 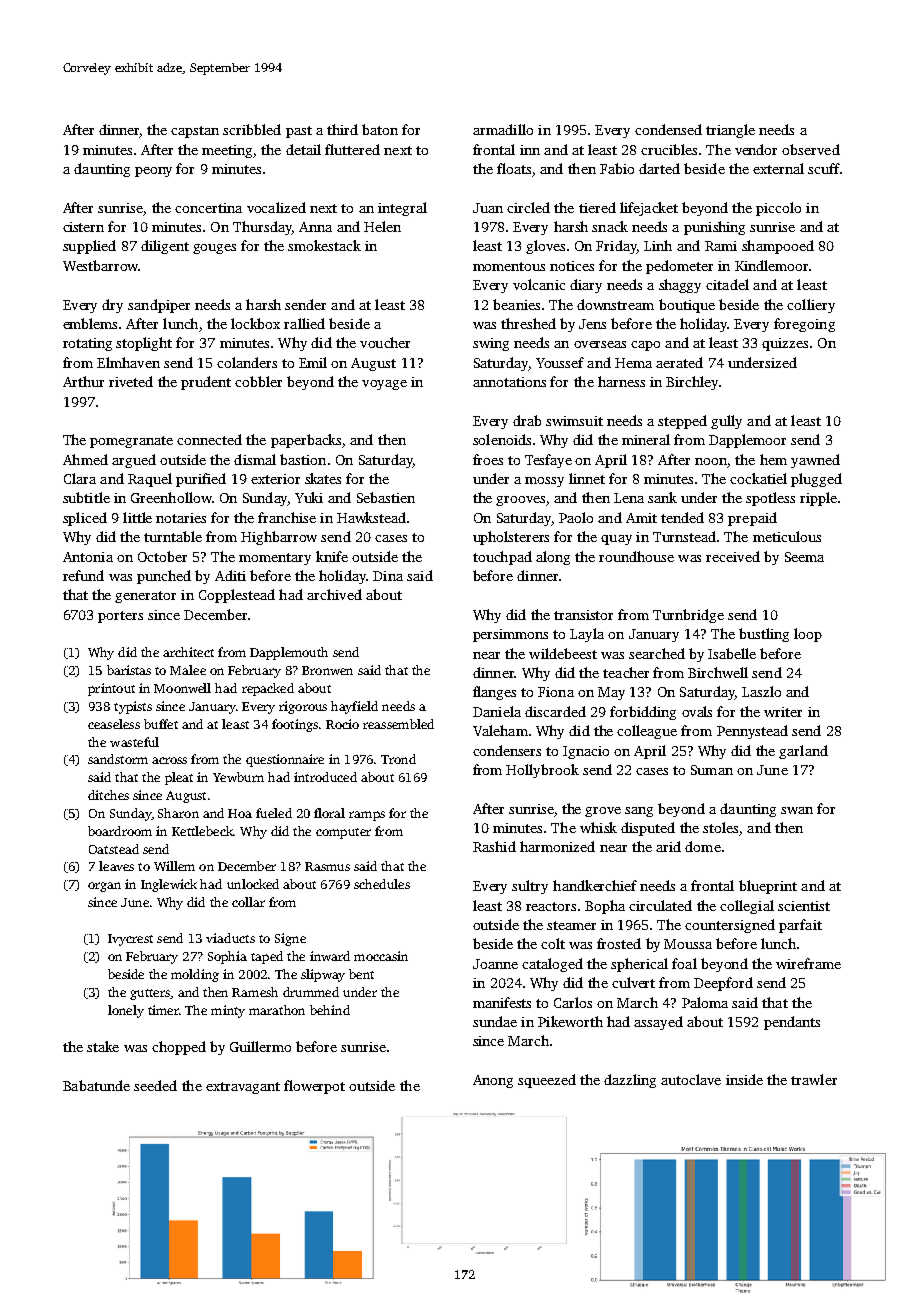 What do you see at coordinates (330, 1010) in the image?
I see `behind` at bounding box center [330, 1010].
